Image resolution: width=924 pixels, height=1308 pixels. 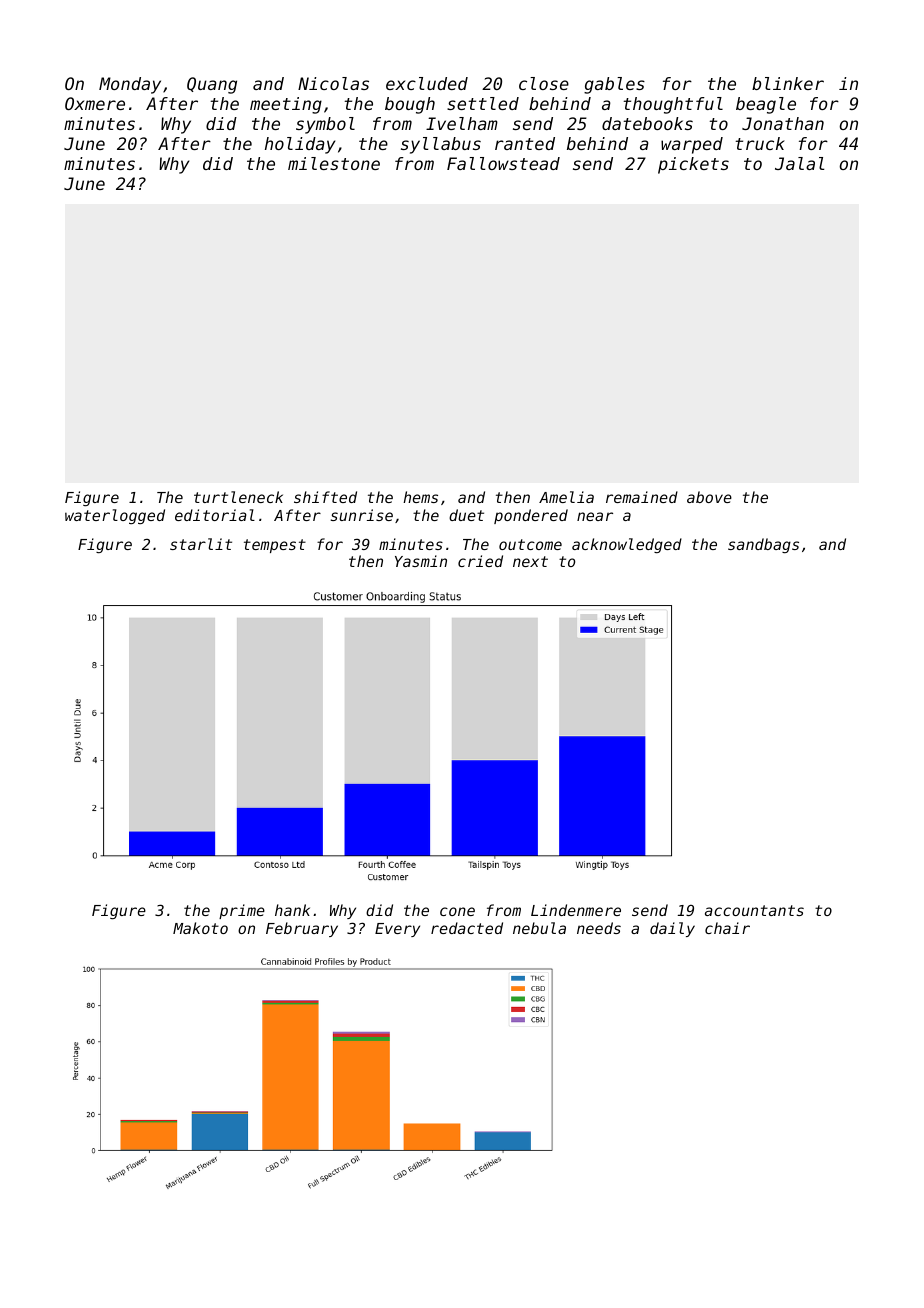 What do you see at coordinates (754, 910) in the screenshot?
I see `accountants` at bounding box center [754, 910].
